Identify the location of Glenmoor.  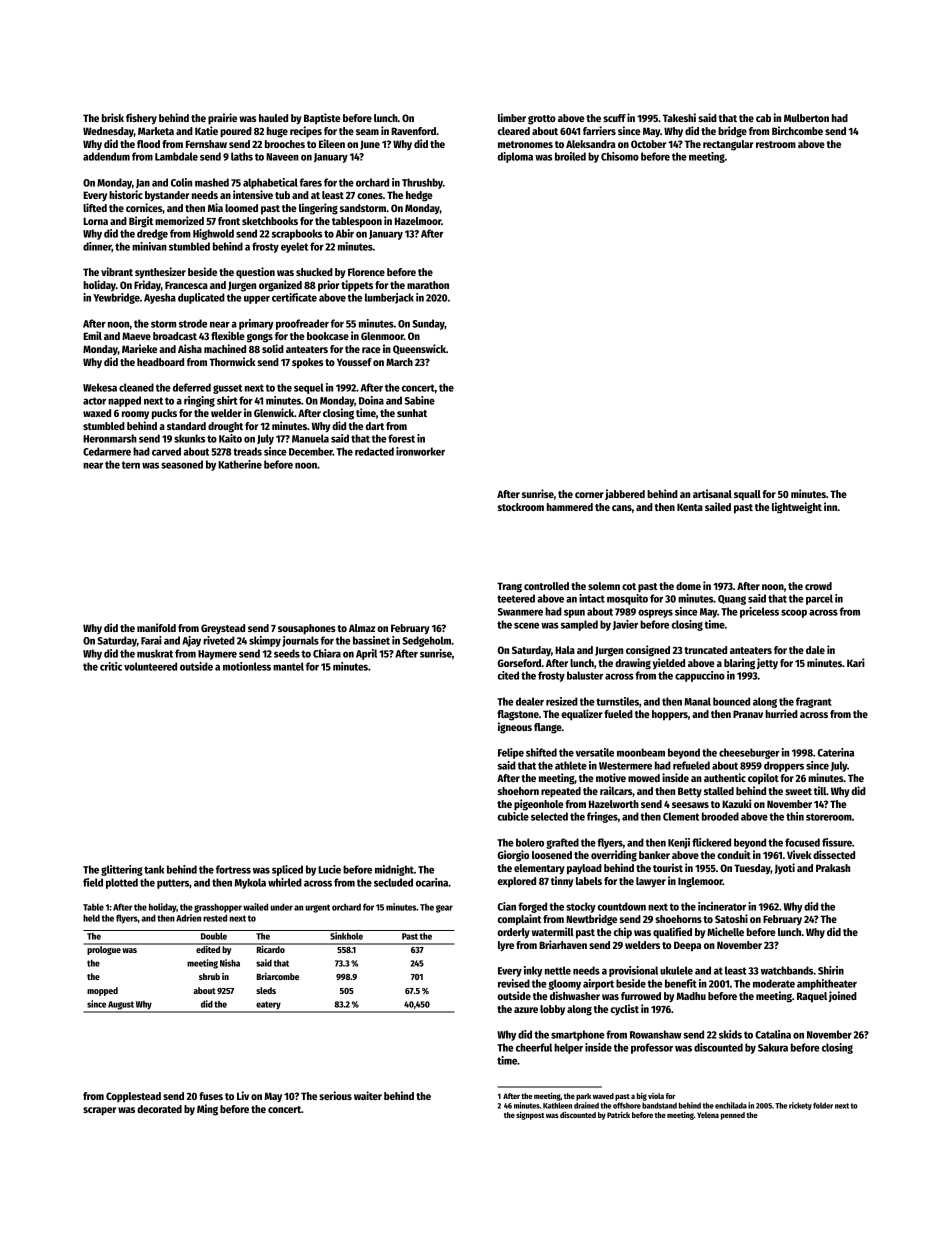
(382, 336).
